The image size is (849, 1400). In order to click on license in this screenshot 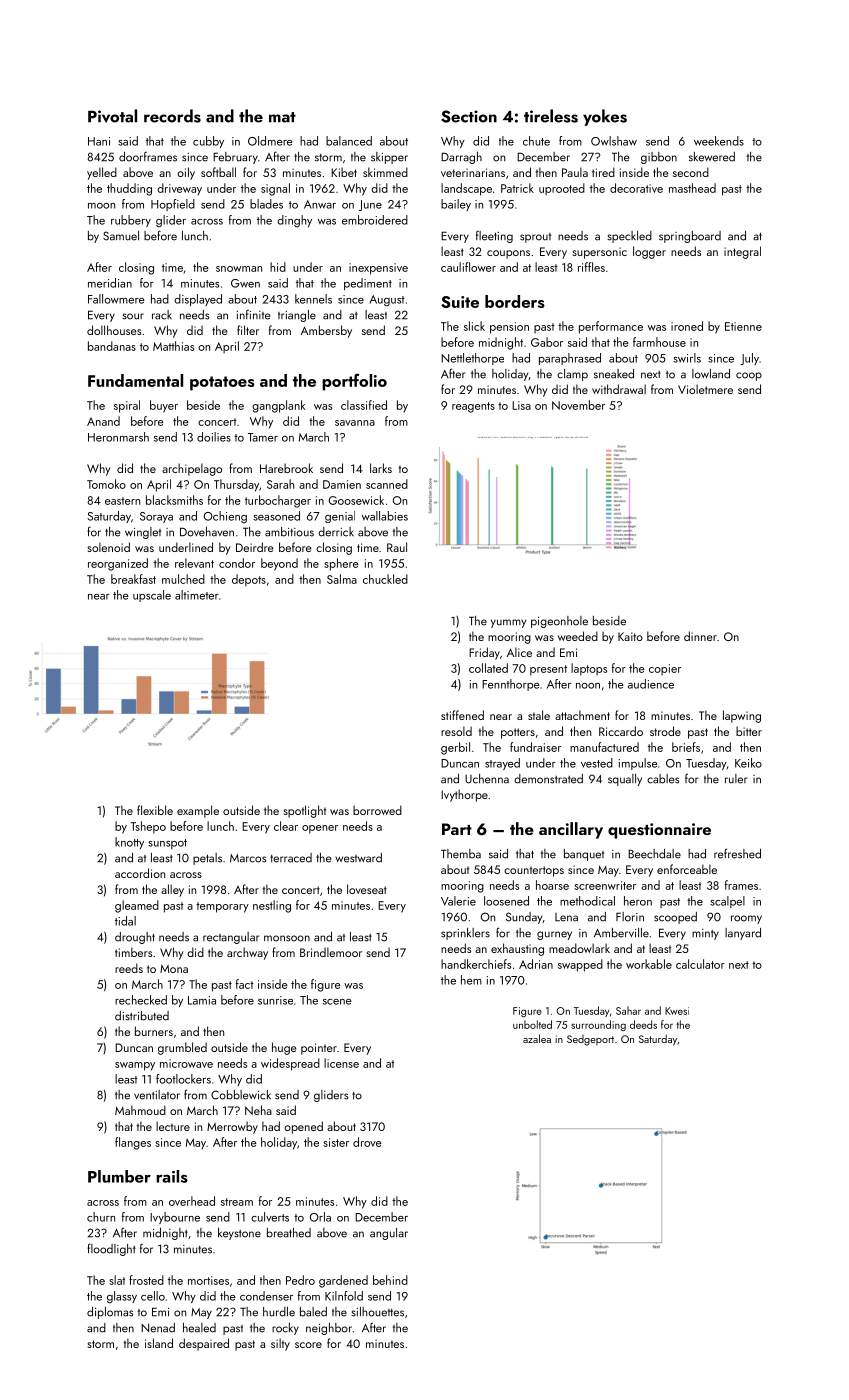, I will do `click(341, 1063)`.
